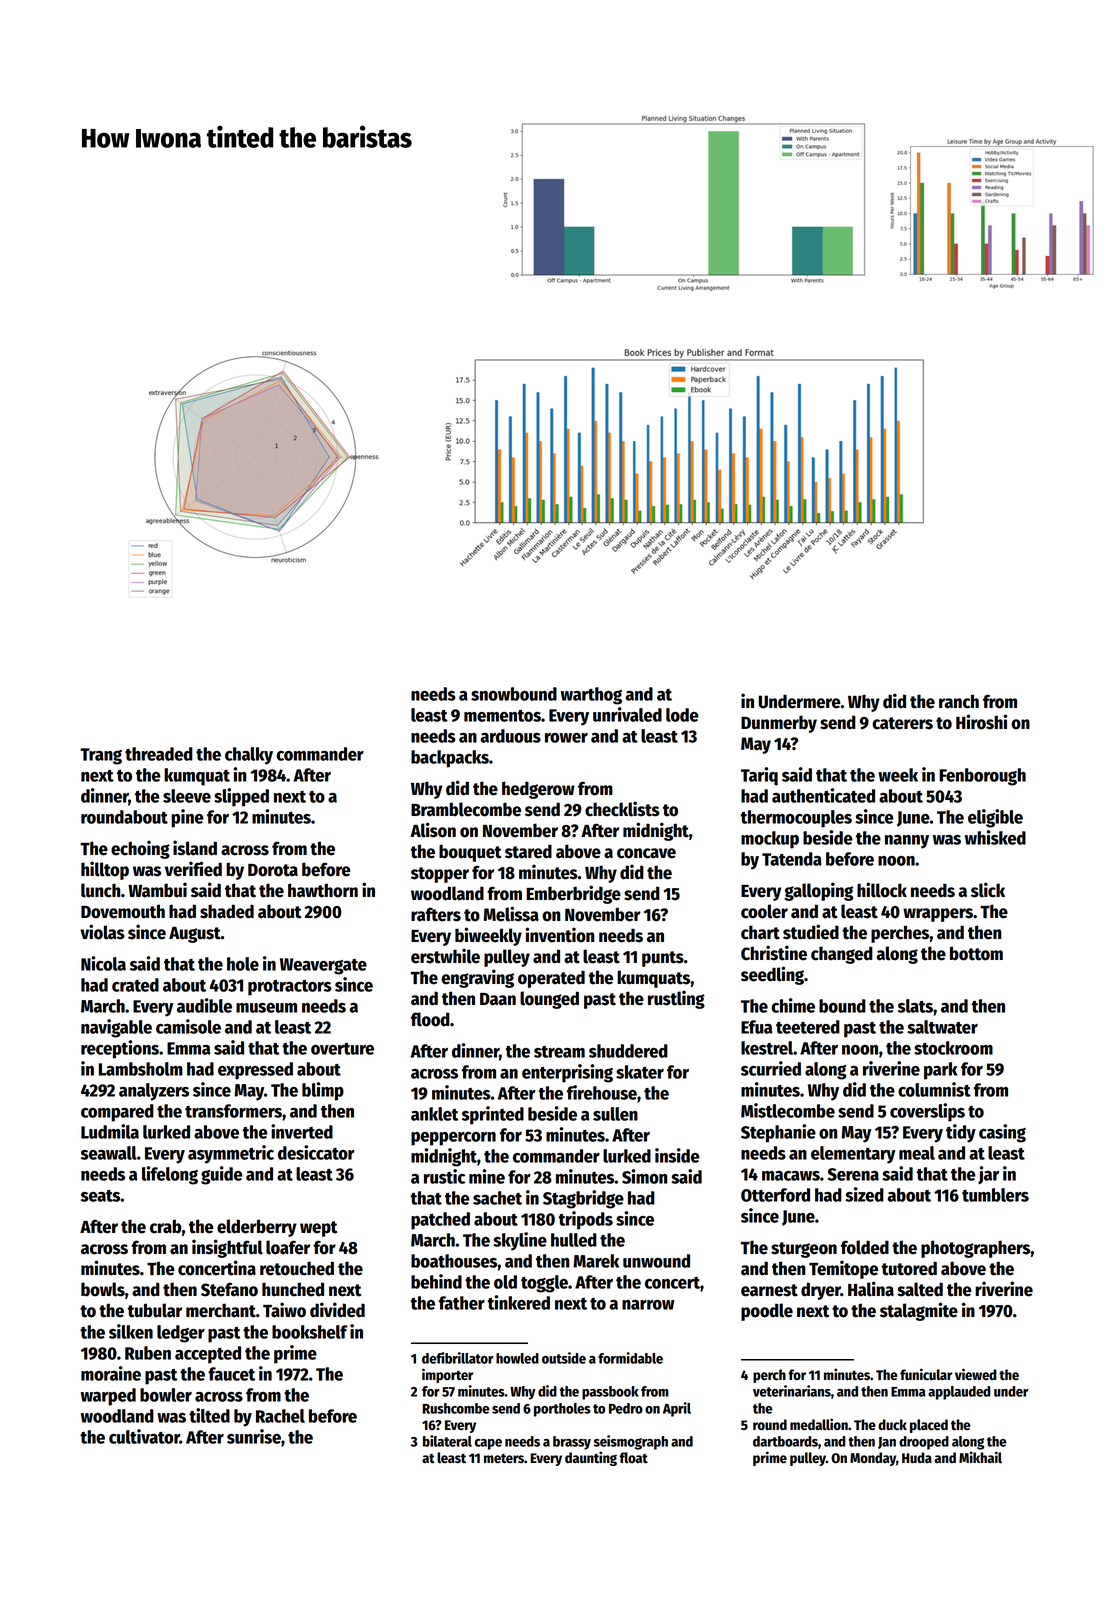 This screenshot has width=1117, height=1618. What do you see at coordinates (573, 894) in the screenshot?
I see `Emberbridge` at bounding box center [573, 894].
